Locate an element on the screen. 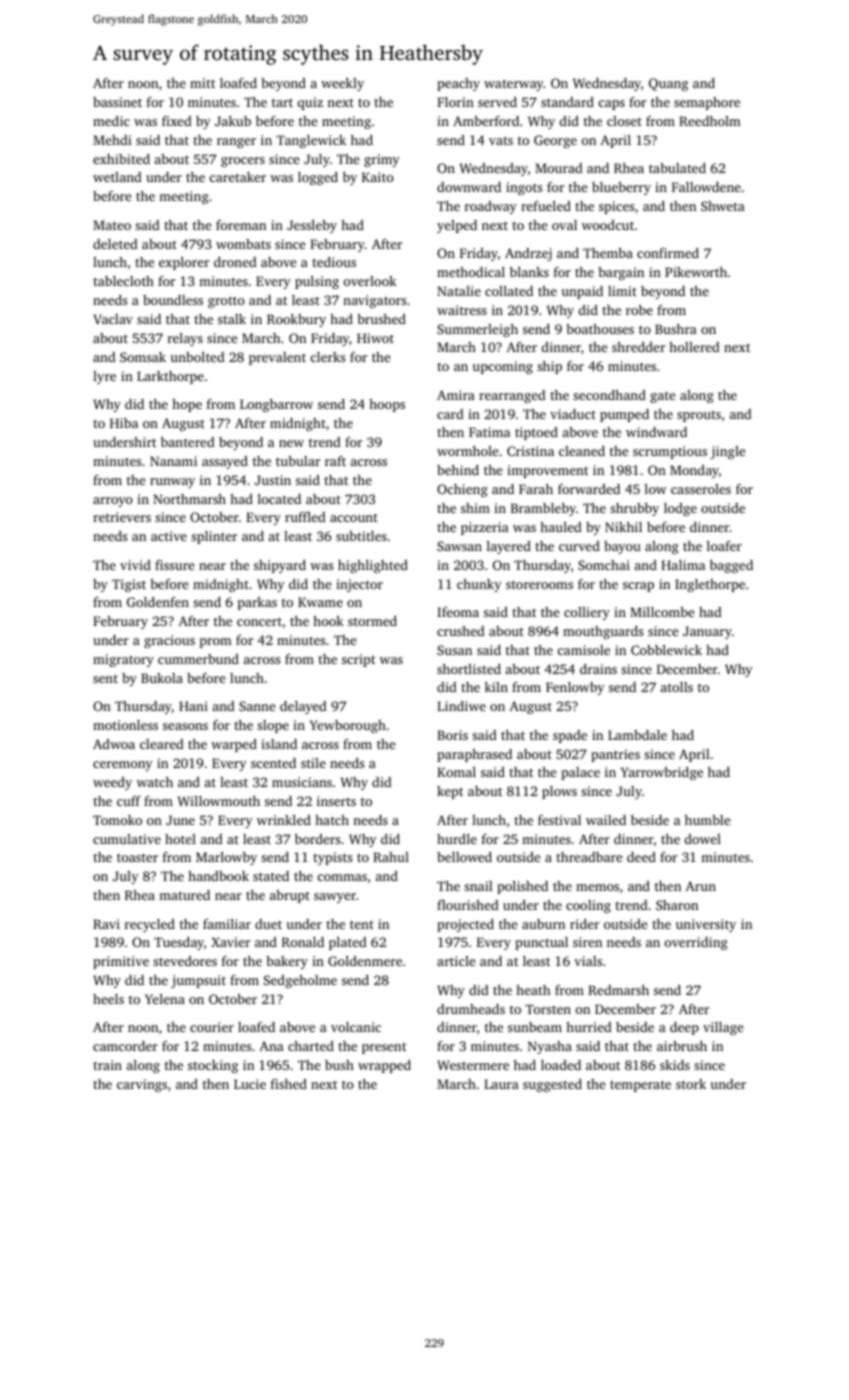 This screenshot has width=849, height=1400. layered is located at coordinates (509, 547).
